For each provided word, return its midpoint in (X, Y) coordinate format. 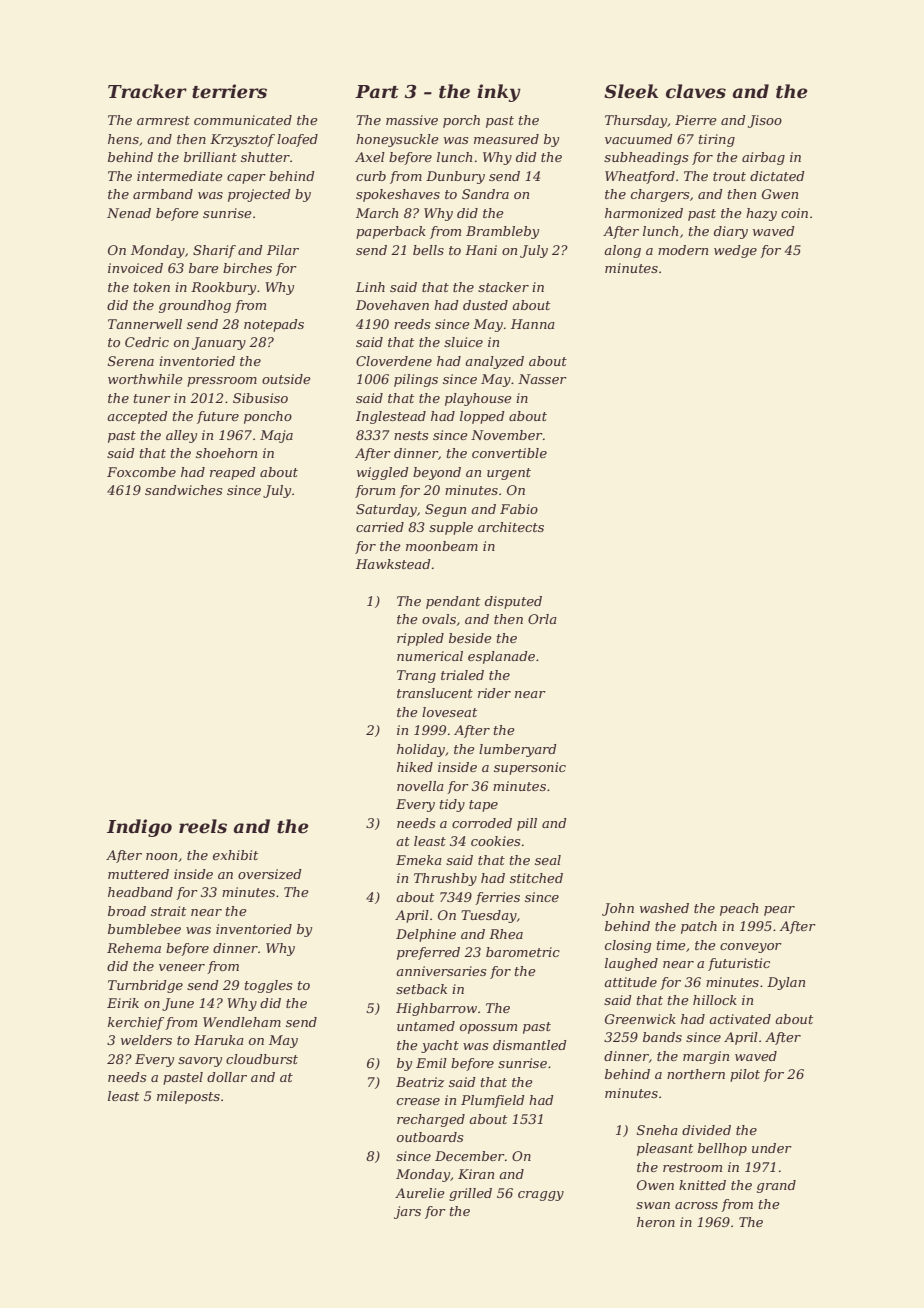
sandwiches (183, 490)
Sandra (485, 194)
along (622, 251)
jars (407, 1212)
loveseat (449, 712)
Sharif (214, 251)
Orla (542, 619)
